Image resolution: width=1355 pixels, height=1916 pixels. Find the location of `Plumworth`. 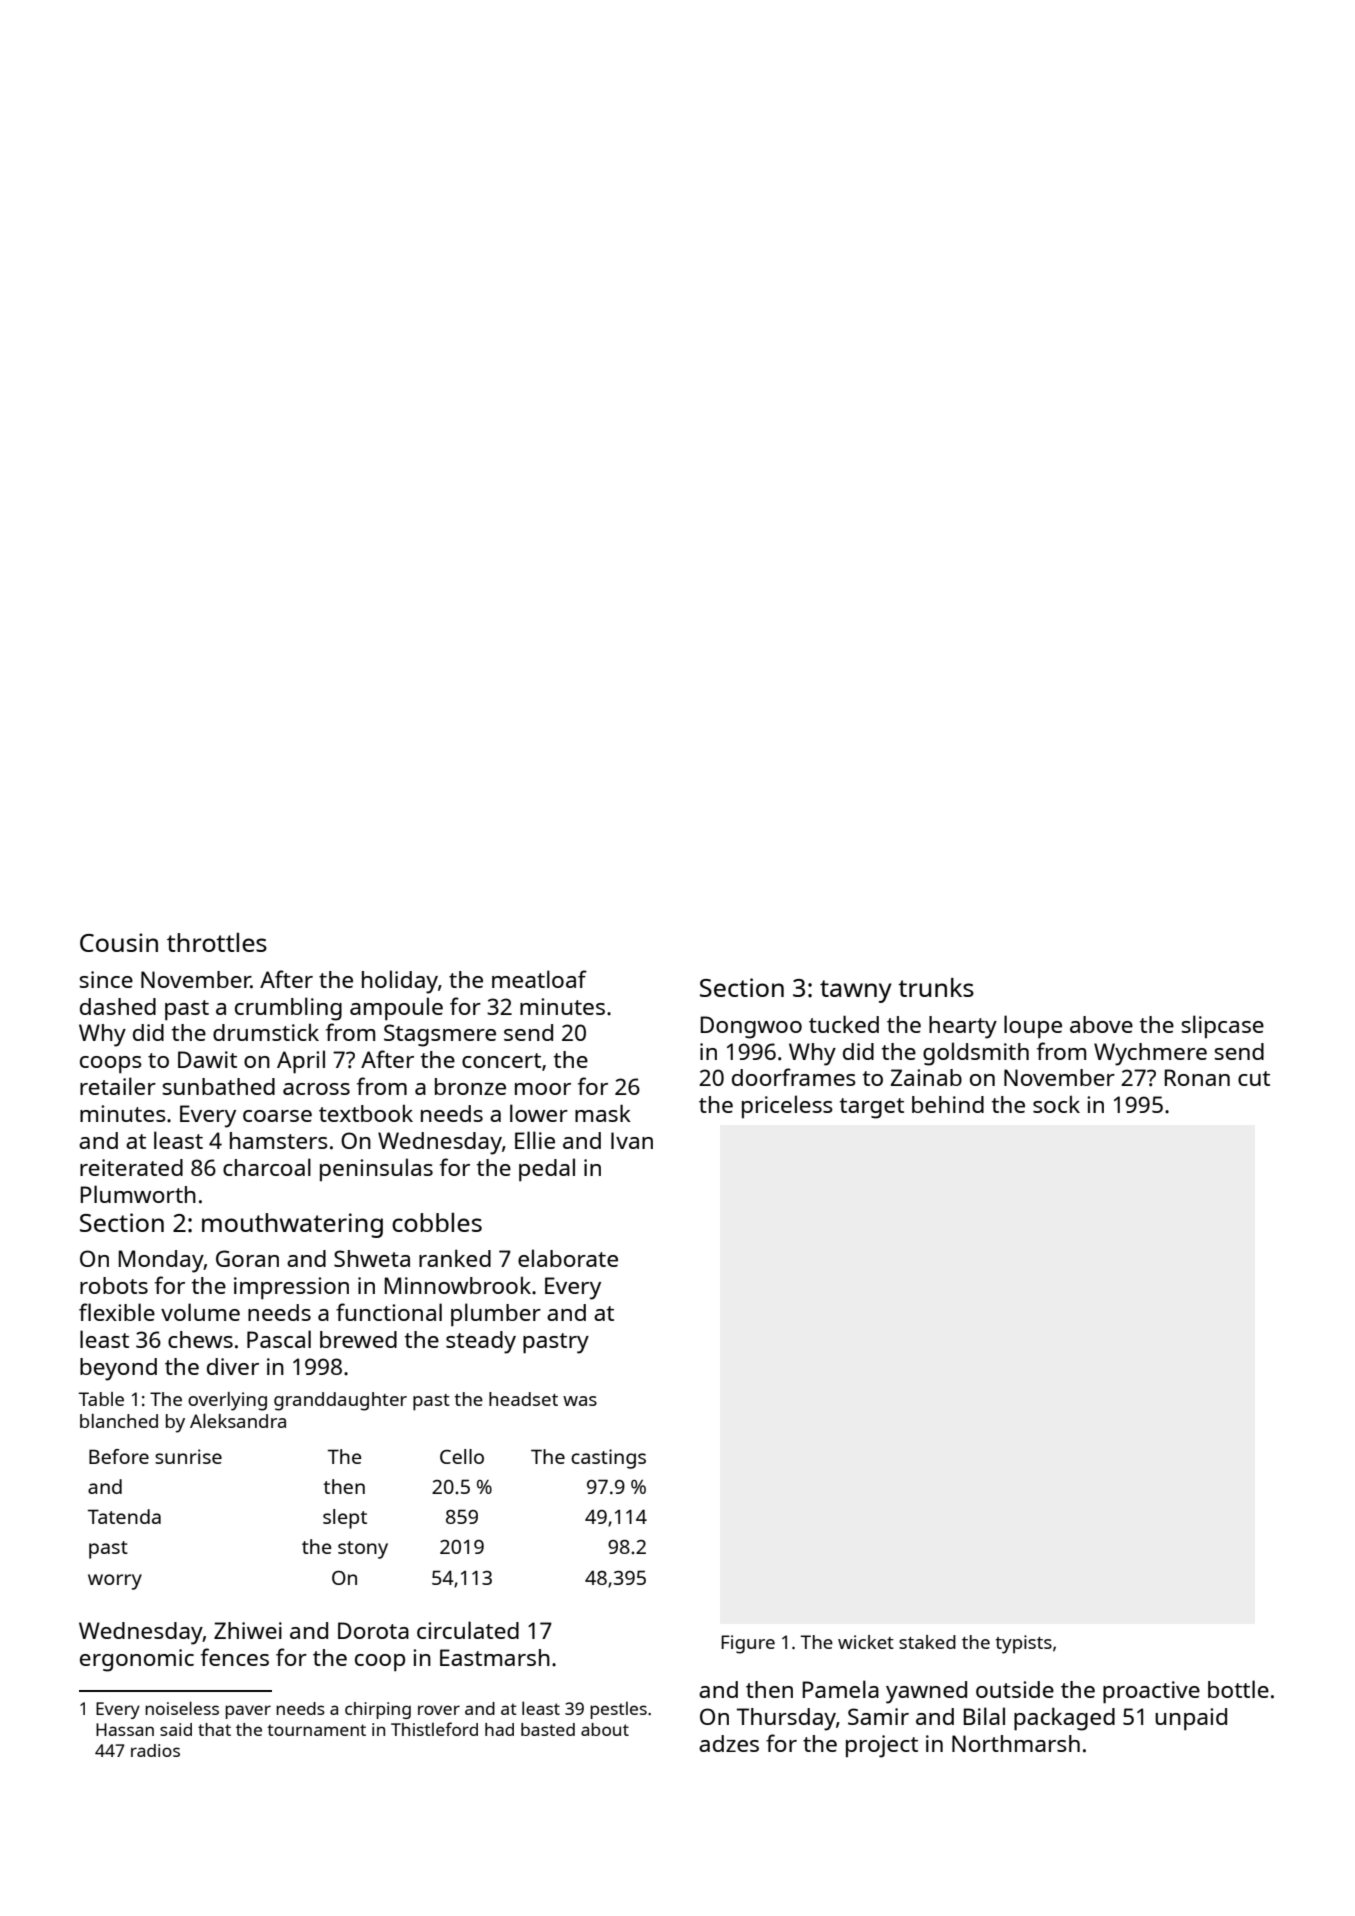

Plumworth is located at coordinates (138, 1194).
